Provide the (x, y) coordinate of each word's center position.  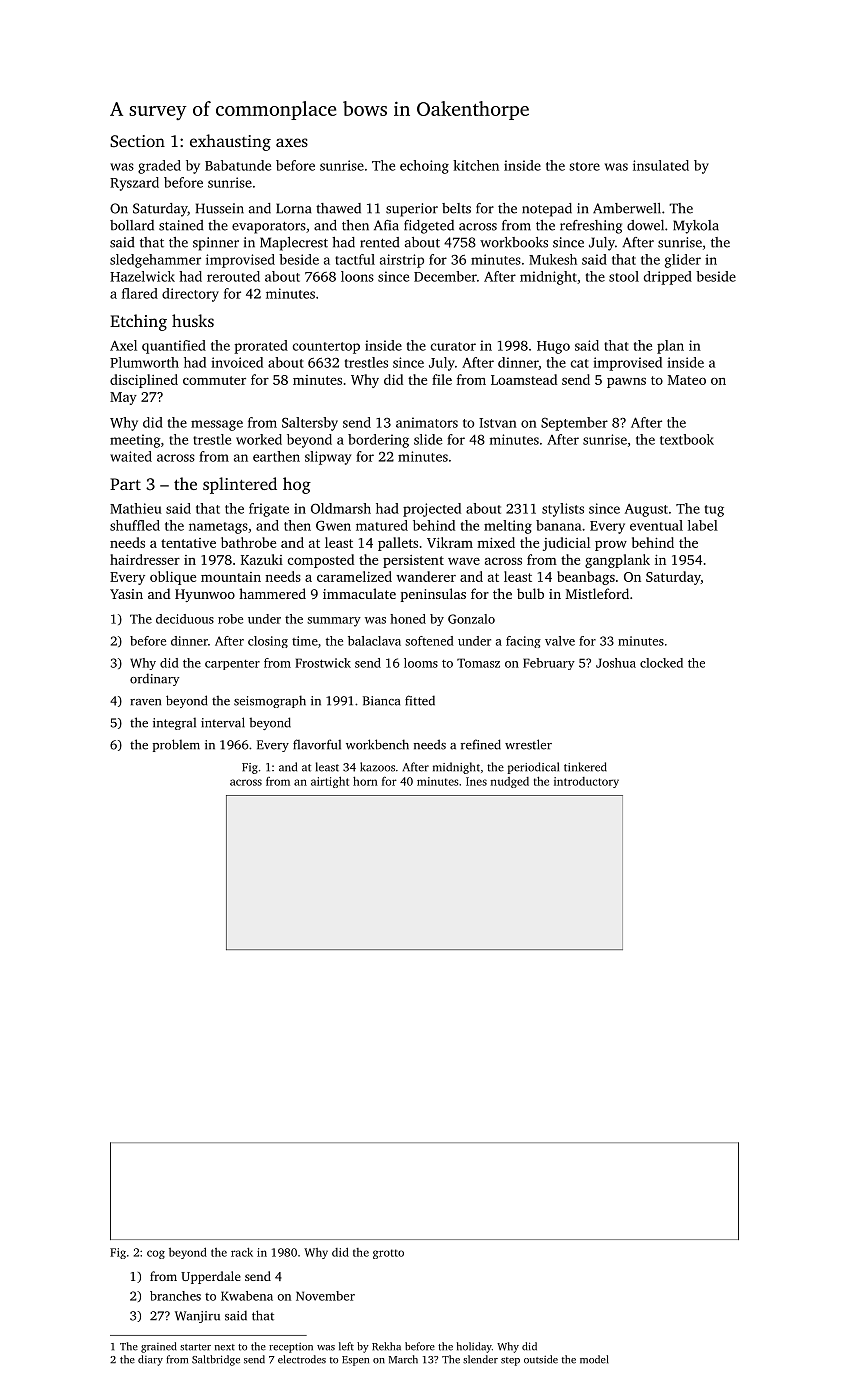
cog (156, 1254)
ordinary (155, 679)
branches (175, 1296)
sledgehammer (155, 261)
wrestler (528, 744)
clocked (661, 663)
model (594, 1359)
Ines (476, 781)
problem (176, 745)
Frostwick (323, 663)
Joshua (616, 663)
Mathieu (136, 508)
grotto (388, 1254)
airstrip (402, 261)
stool (624, 276)
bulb (530, 593)
